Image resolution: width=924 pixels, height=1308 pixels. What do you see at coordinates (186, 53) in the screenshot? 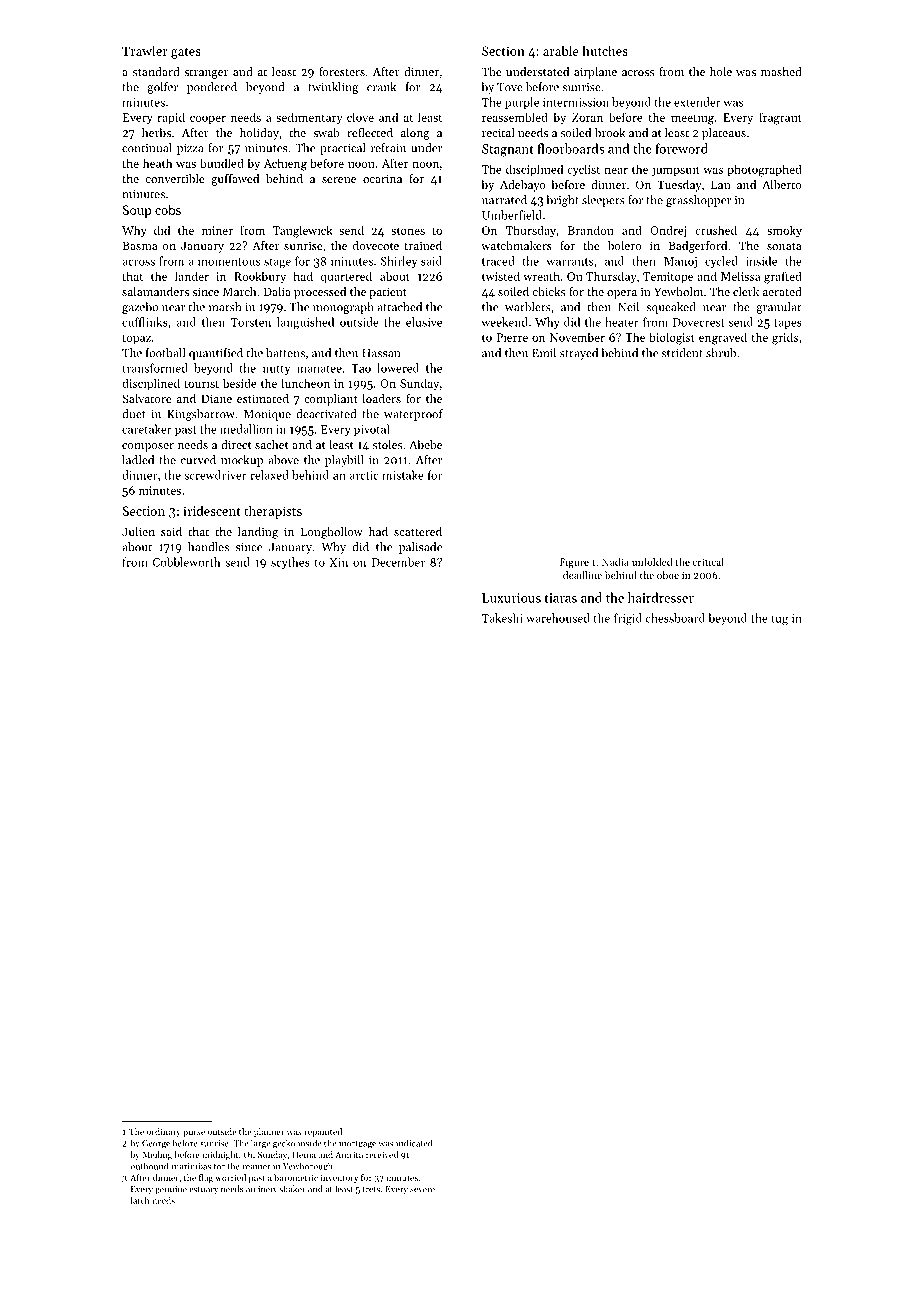
I see `gates` at bounding box center [186, 53].
